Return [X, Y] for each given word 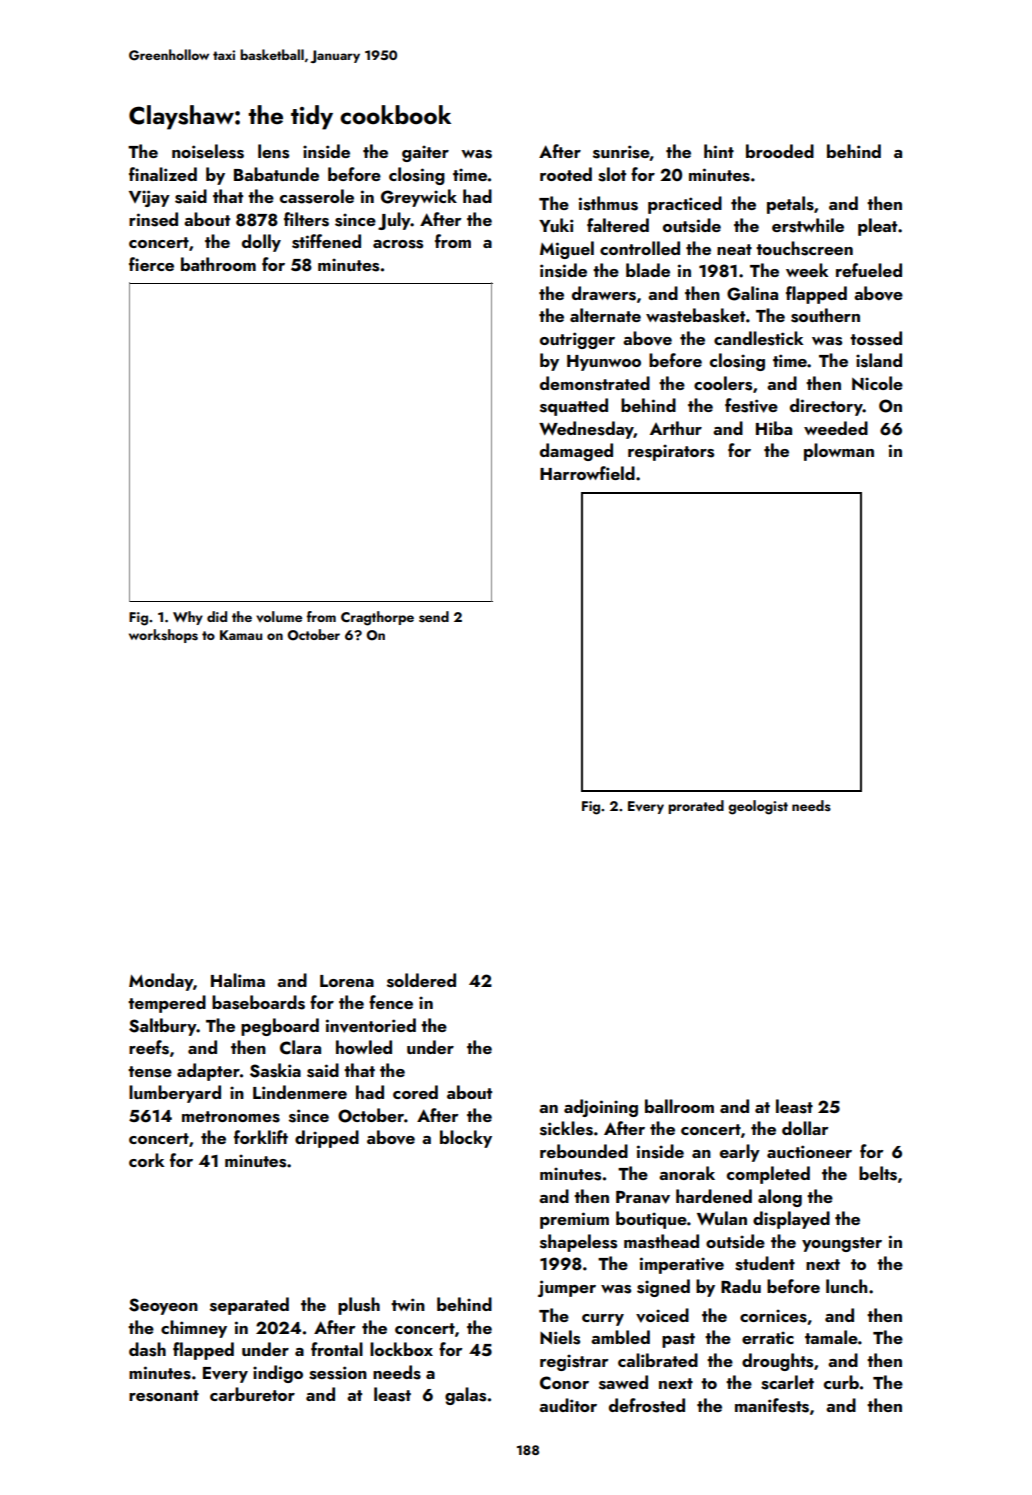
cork [147, 1160]
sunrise [621, 153]
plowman [839, 452]
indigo [278, 1374]
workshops [163, 636]
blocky [466, 1139]
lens [273, 151]
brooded [780, 151]
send [434, 617]
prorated [696, 807]
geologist [758, 807]
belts [878, 1173]
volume [279, 616]
